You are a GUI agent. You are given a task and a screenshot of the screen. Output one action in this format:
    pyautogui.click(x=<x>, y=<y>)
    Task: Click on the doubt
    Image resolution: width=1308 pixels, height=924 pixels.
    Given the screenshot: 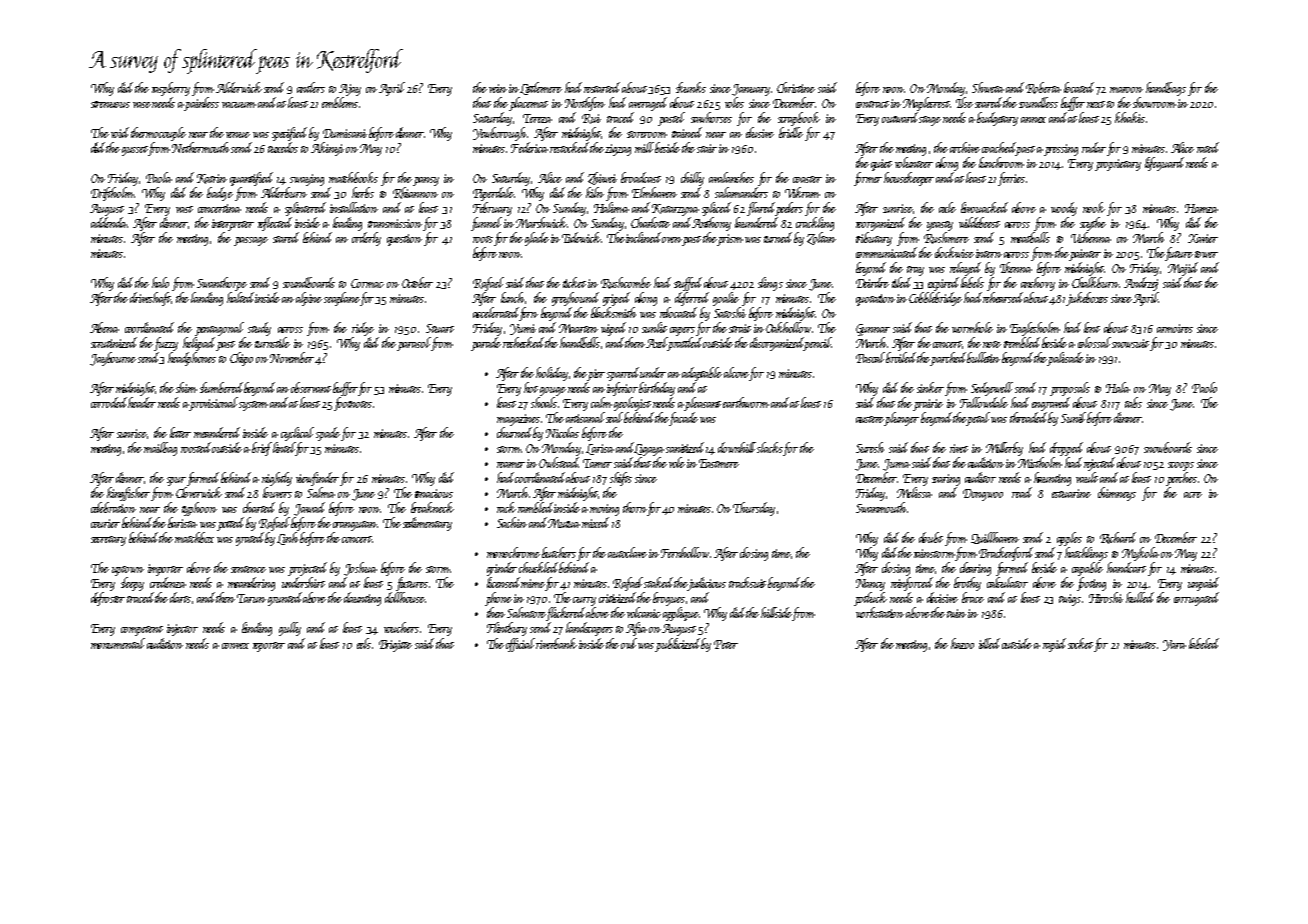 What is the action you would take?
    pyautogui.click(x=931, y=537)
